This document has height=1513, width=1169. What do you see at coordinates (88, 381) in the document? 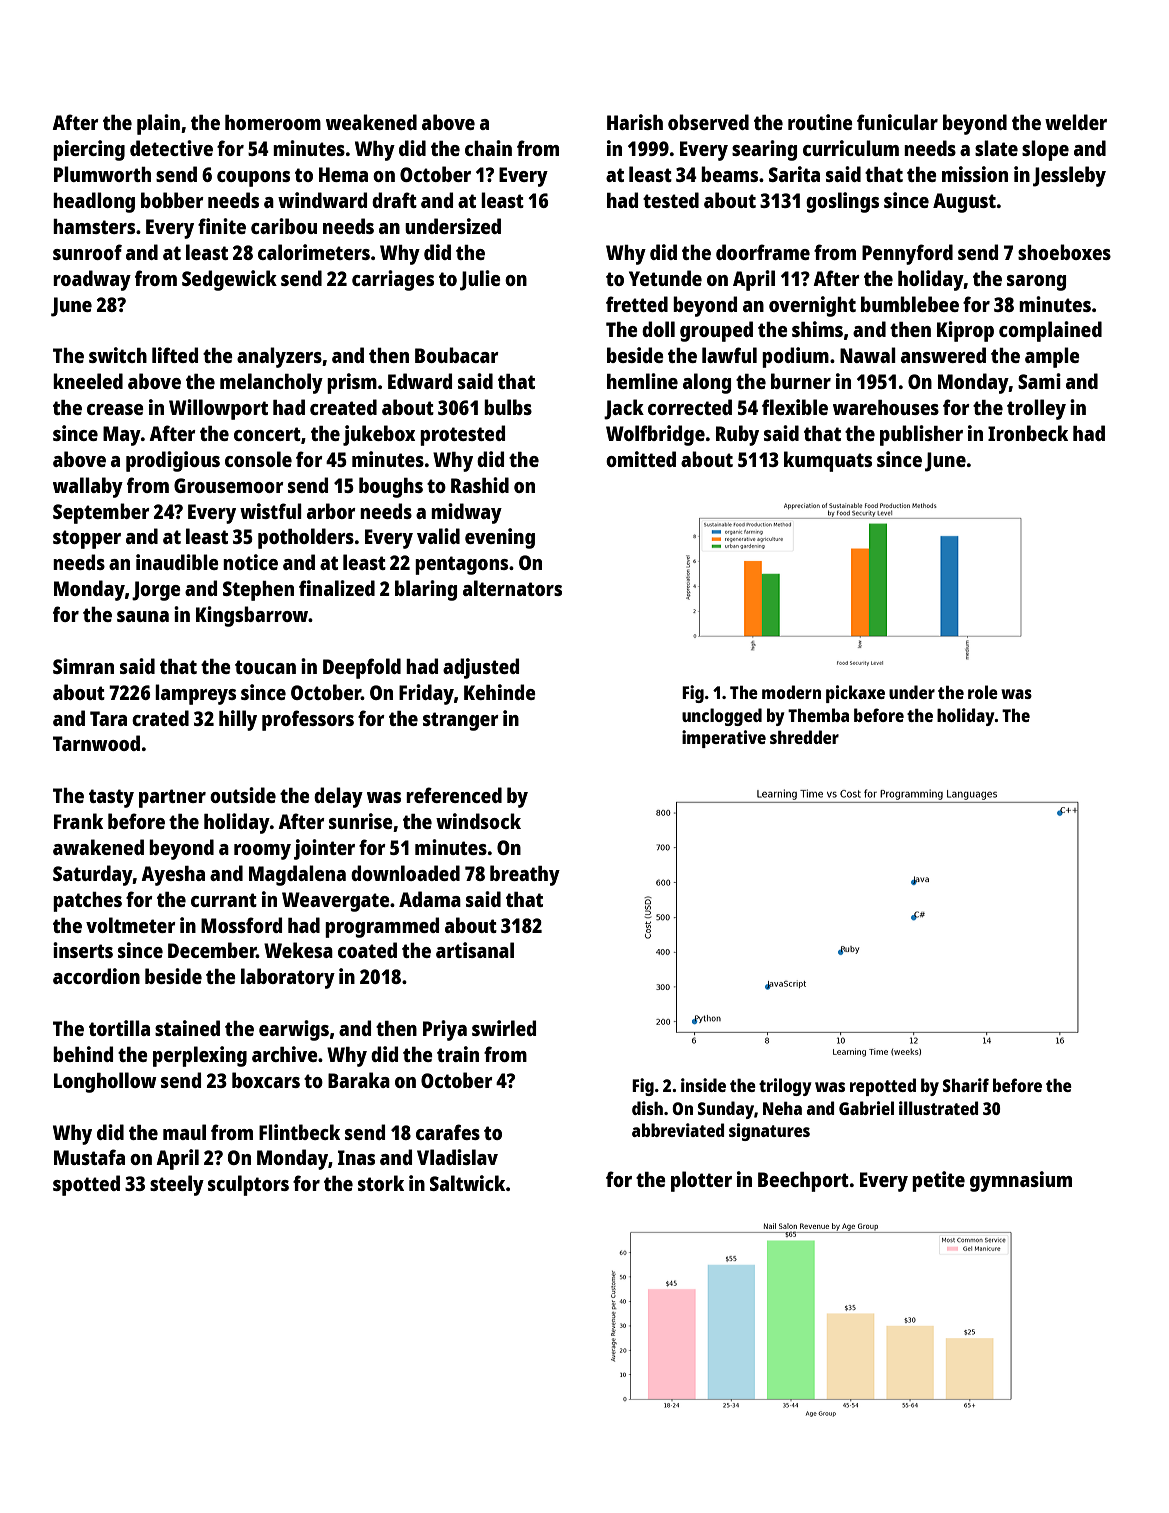
I see `kneeled` at bounding box center [88, 381].
